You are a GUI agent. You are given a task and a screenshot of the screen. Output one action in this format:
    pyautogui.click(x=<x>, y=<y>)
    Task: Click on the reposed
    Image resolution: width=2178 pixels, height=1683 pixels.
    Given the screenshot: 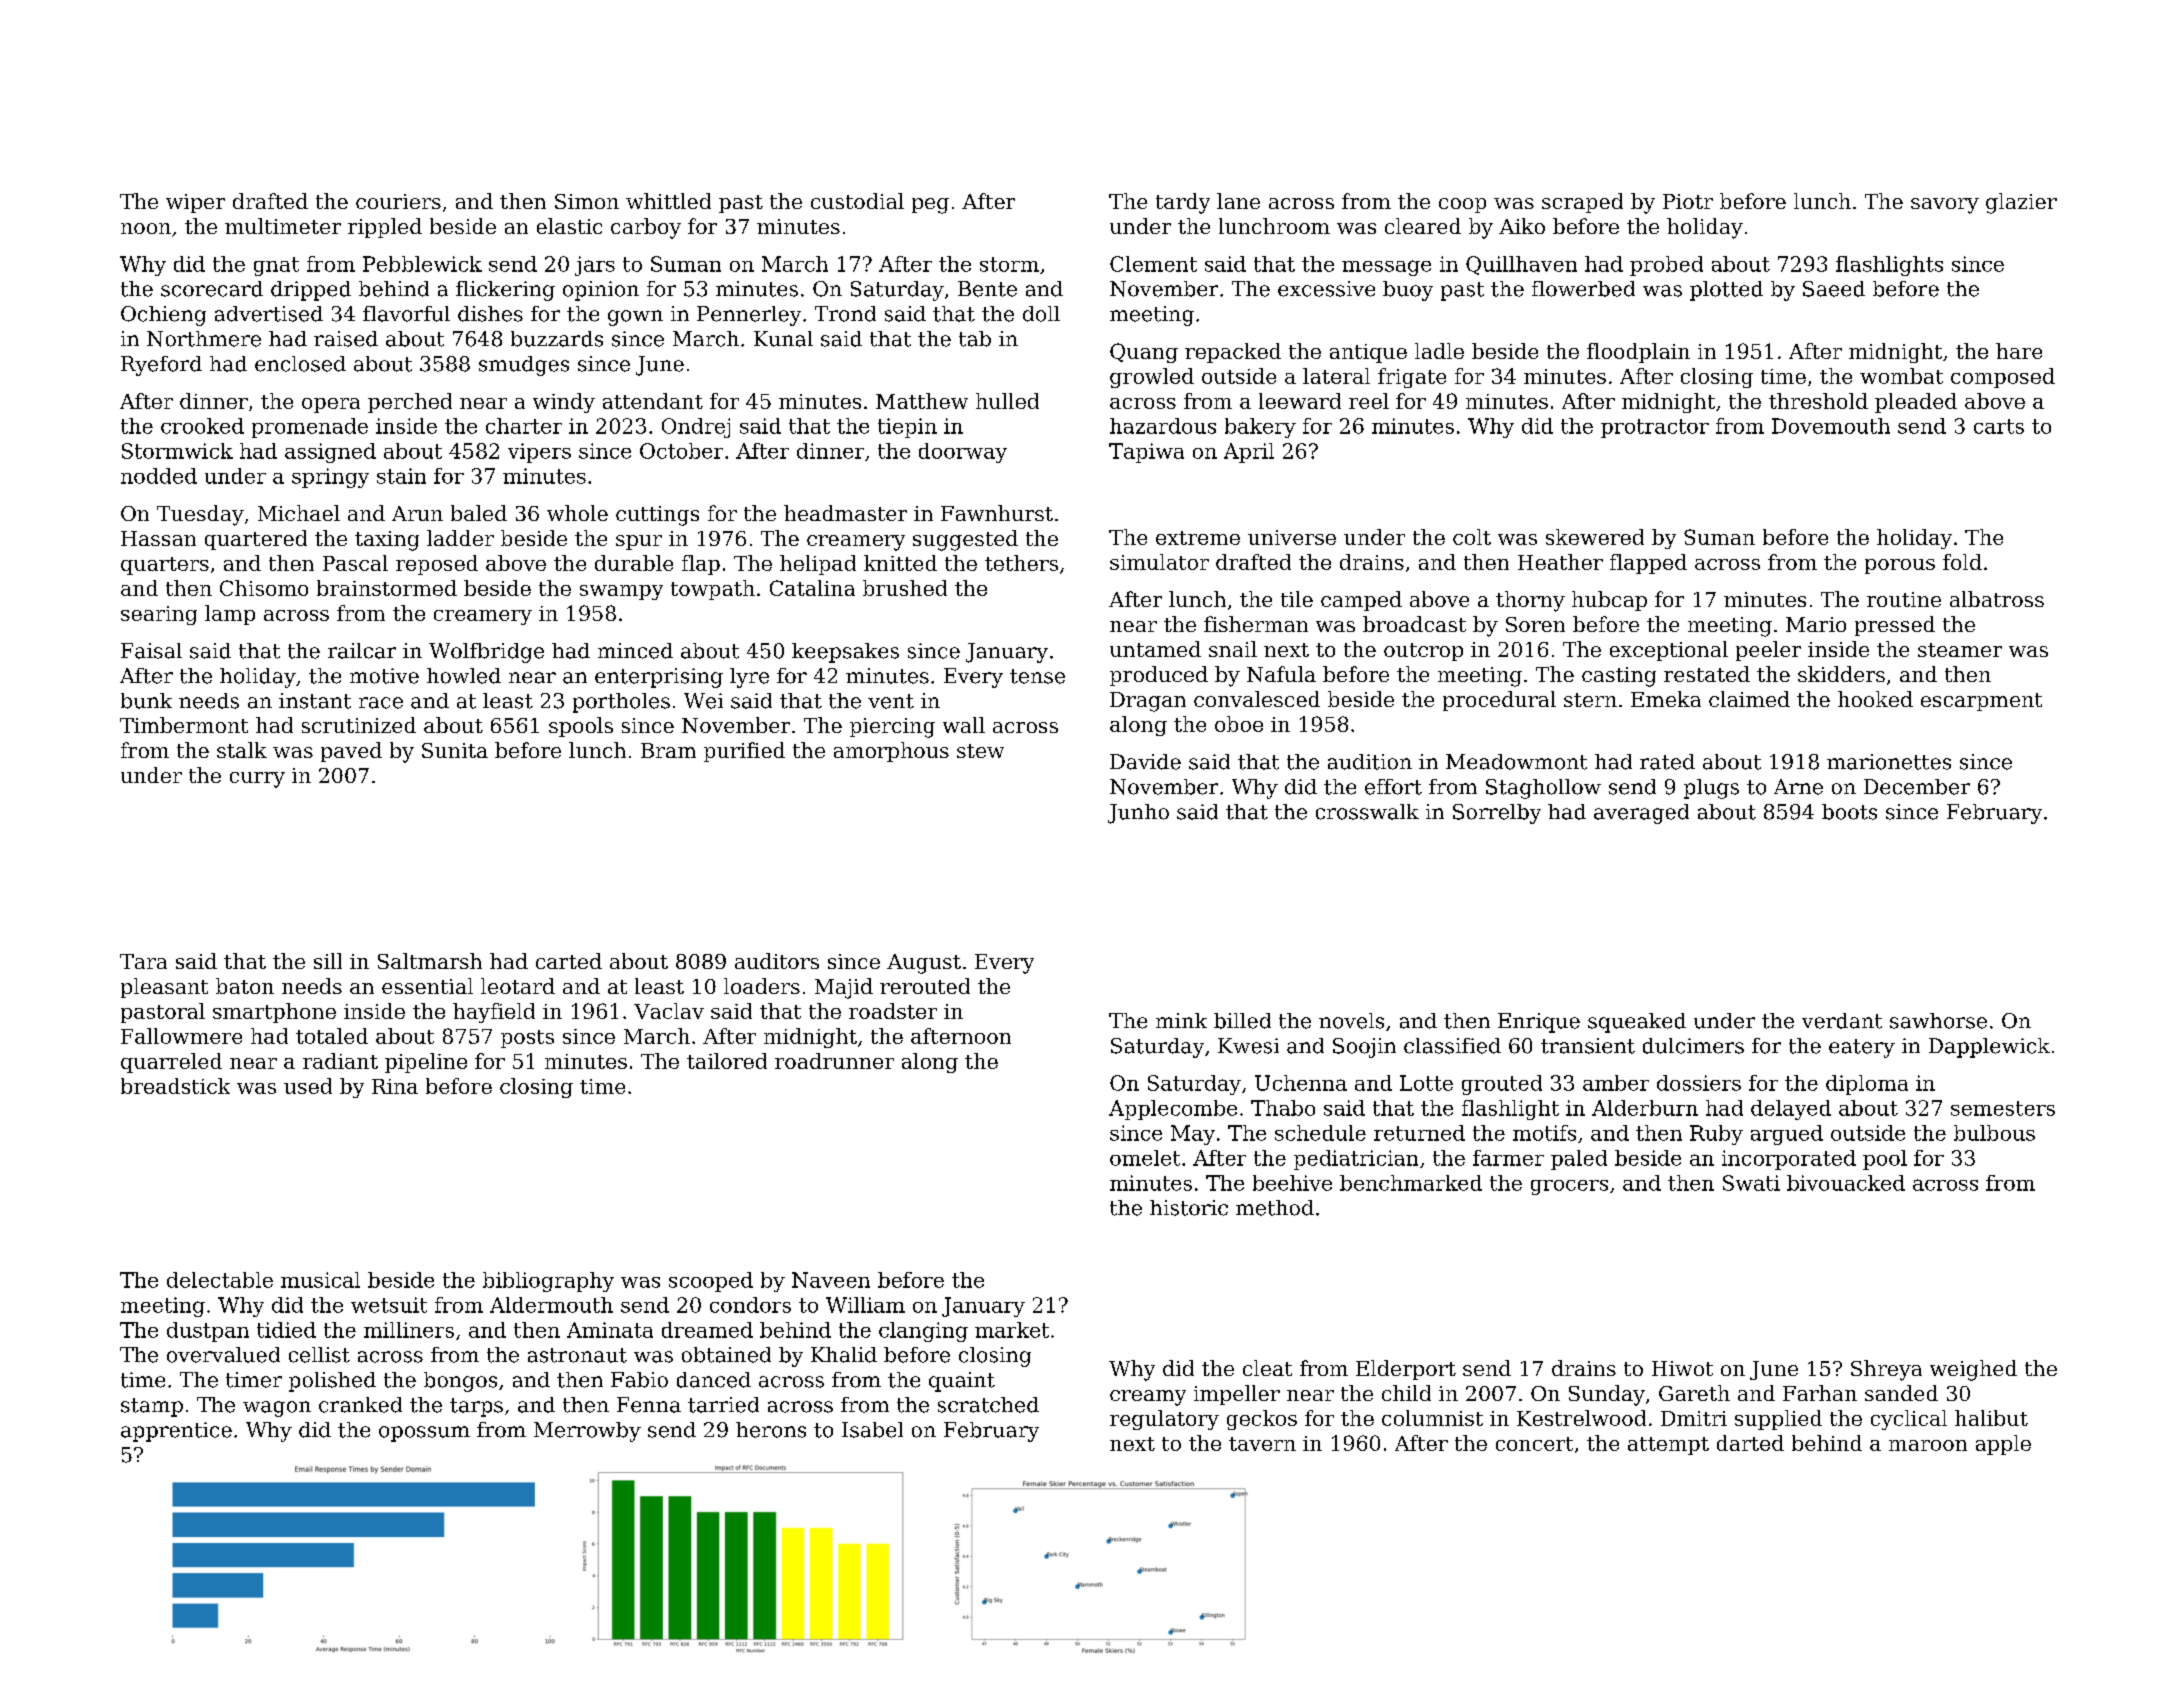 What is the action you would take?
    pyautogui.click(x=437, y=565)
